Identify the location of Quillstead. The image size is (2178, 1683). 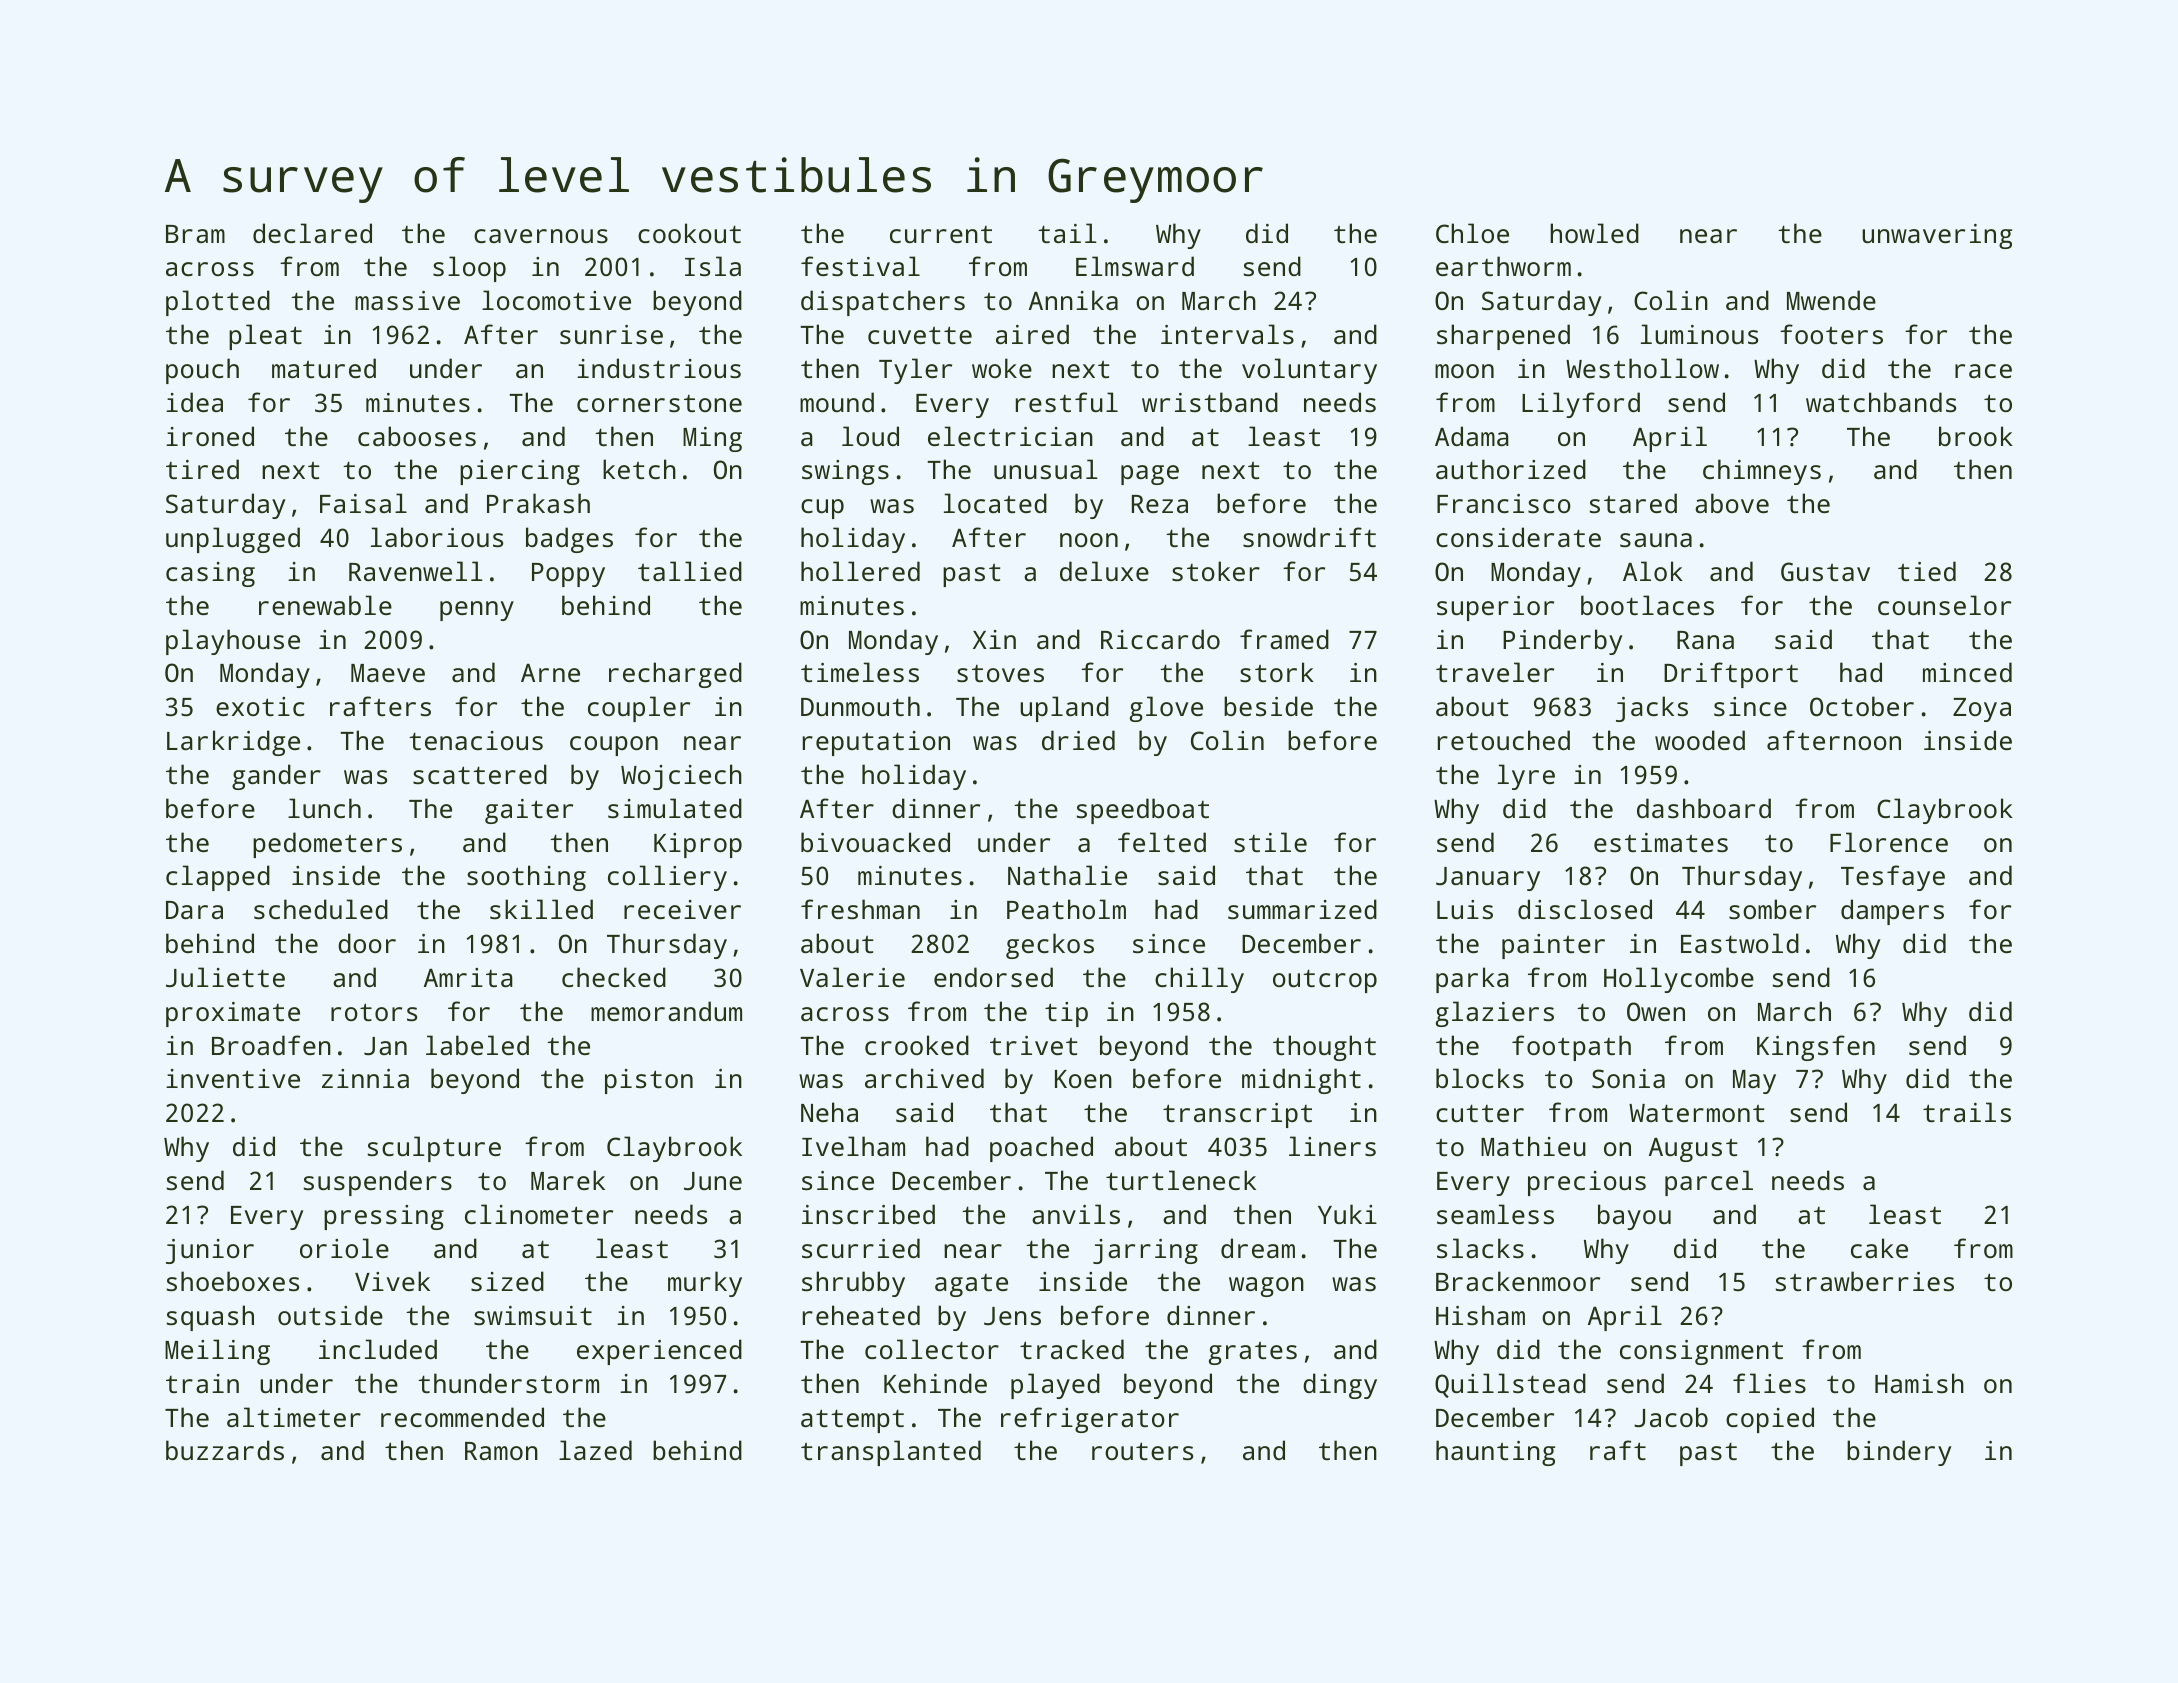
(1510, 1385).
